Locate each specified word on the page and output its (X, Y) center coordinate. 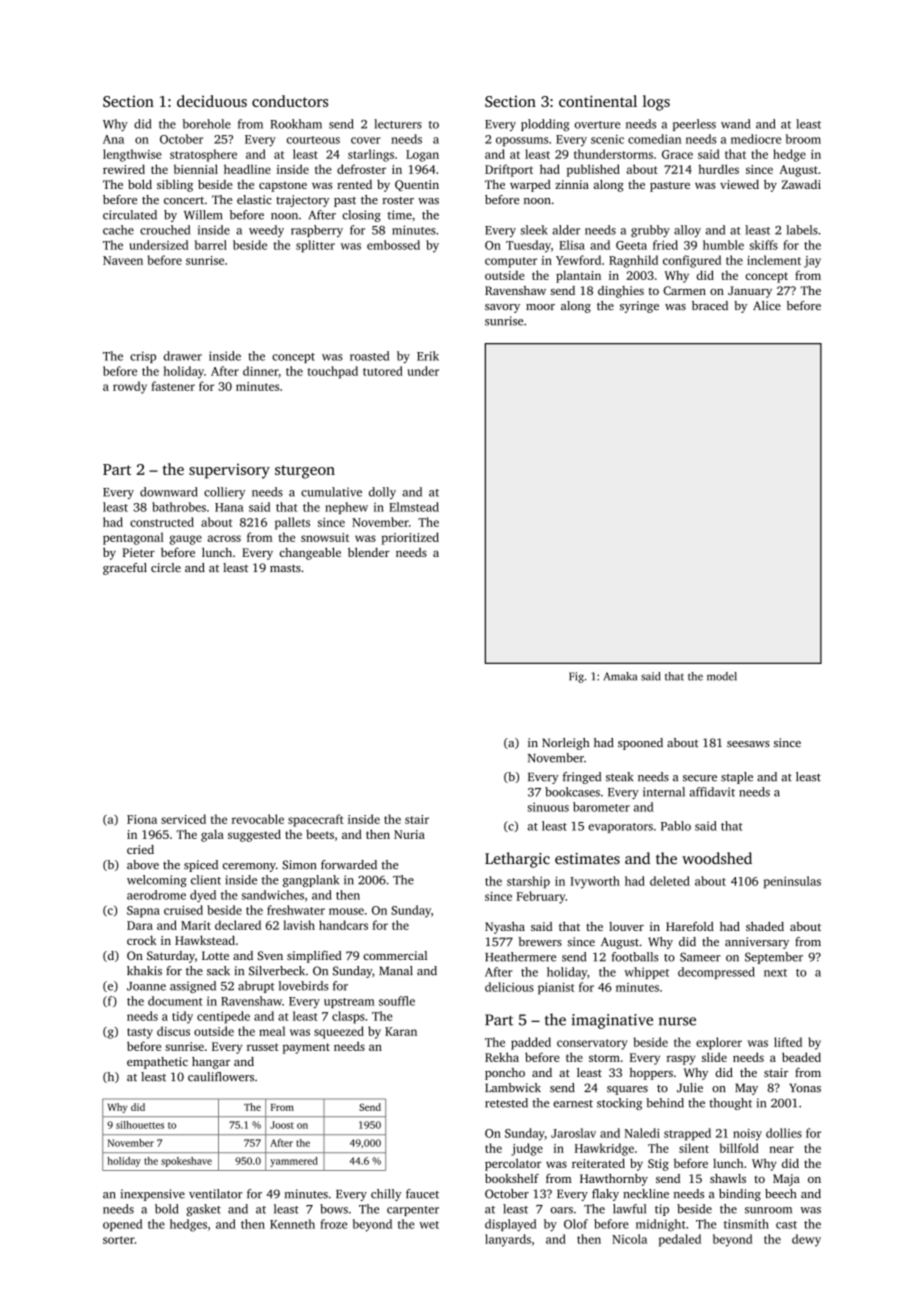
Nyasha (505, 928)
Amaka (620, 676)
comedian (654, 139)
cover (366, 140)
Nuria (409, 834)
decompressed (716, 973)
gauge (186, 540)
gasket (203, 1210)
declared (238, 925)
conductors (290, 101)
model (722, 676)
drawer (182, 356)
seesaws (748, 744)
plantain (578, 276)
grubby (650, 231)
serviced (183, 819)
